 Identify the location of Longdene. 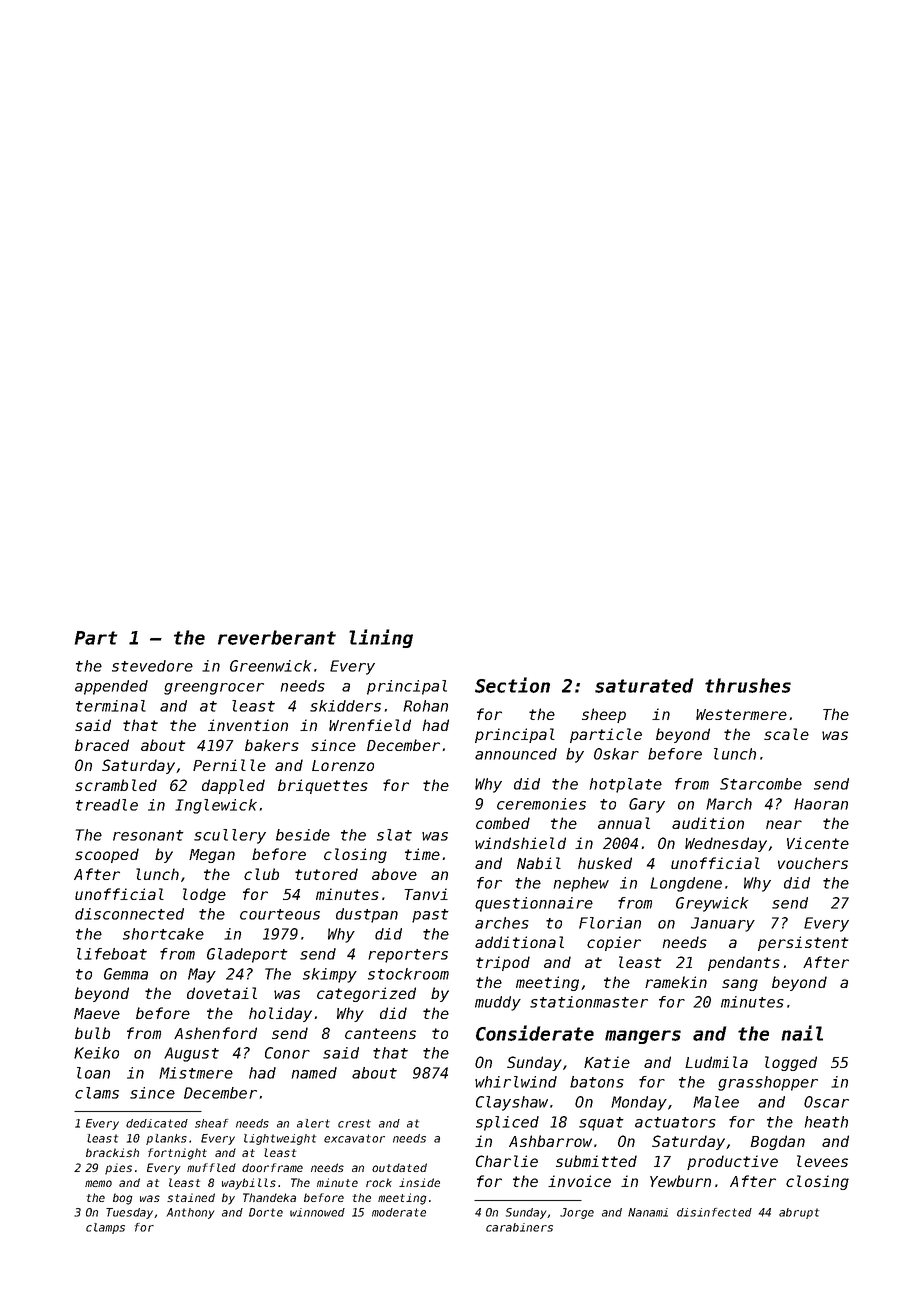
(686, 884).
